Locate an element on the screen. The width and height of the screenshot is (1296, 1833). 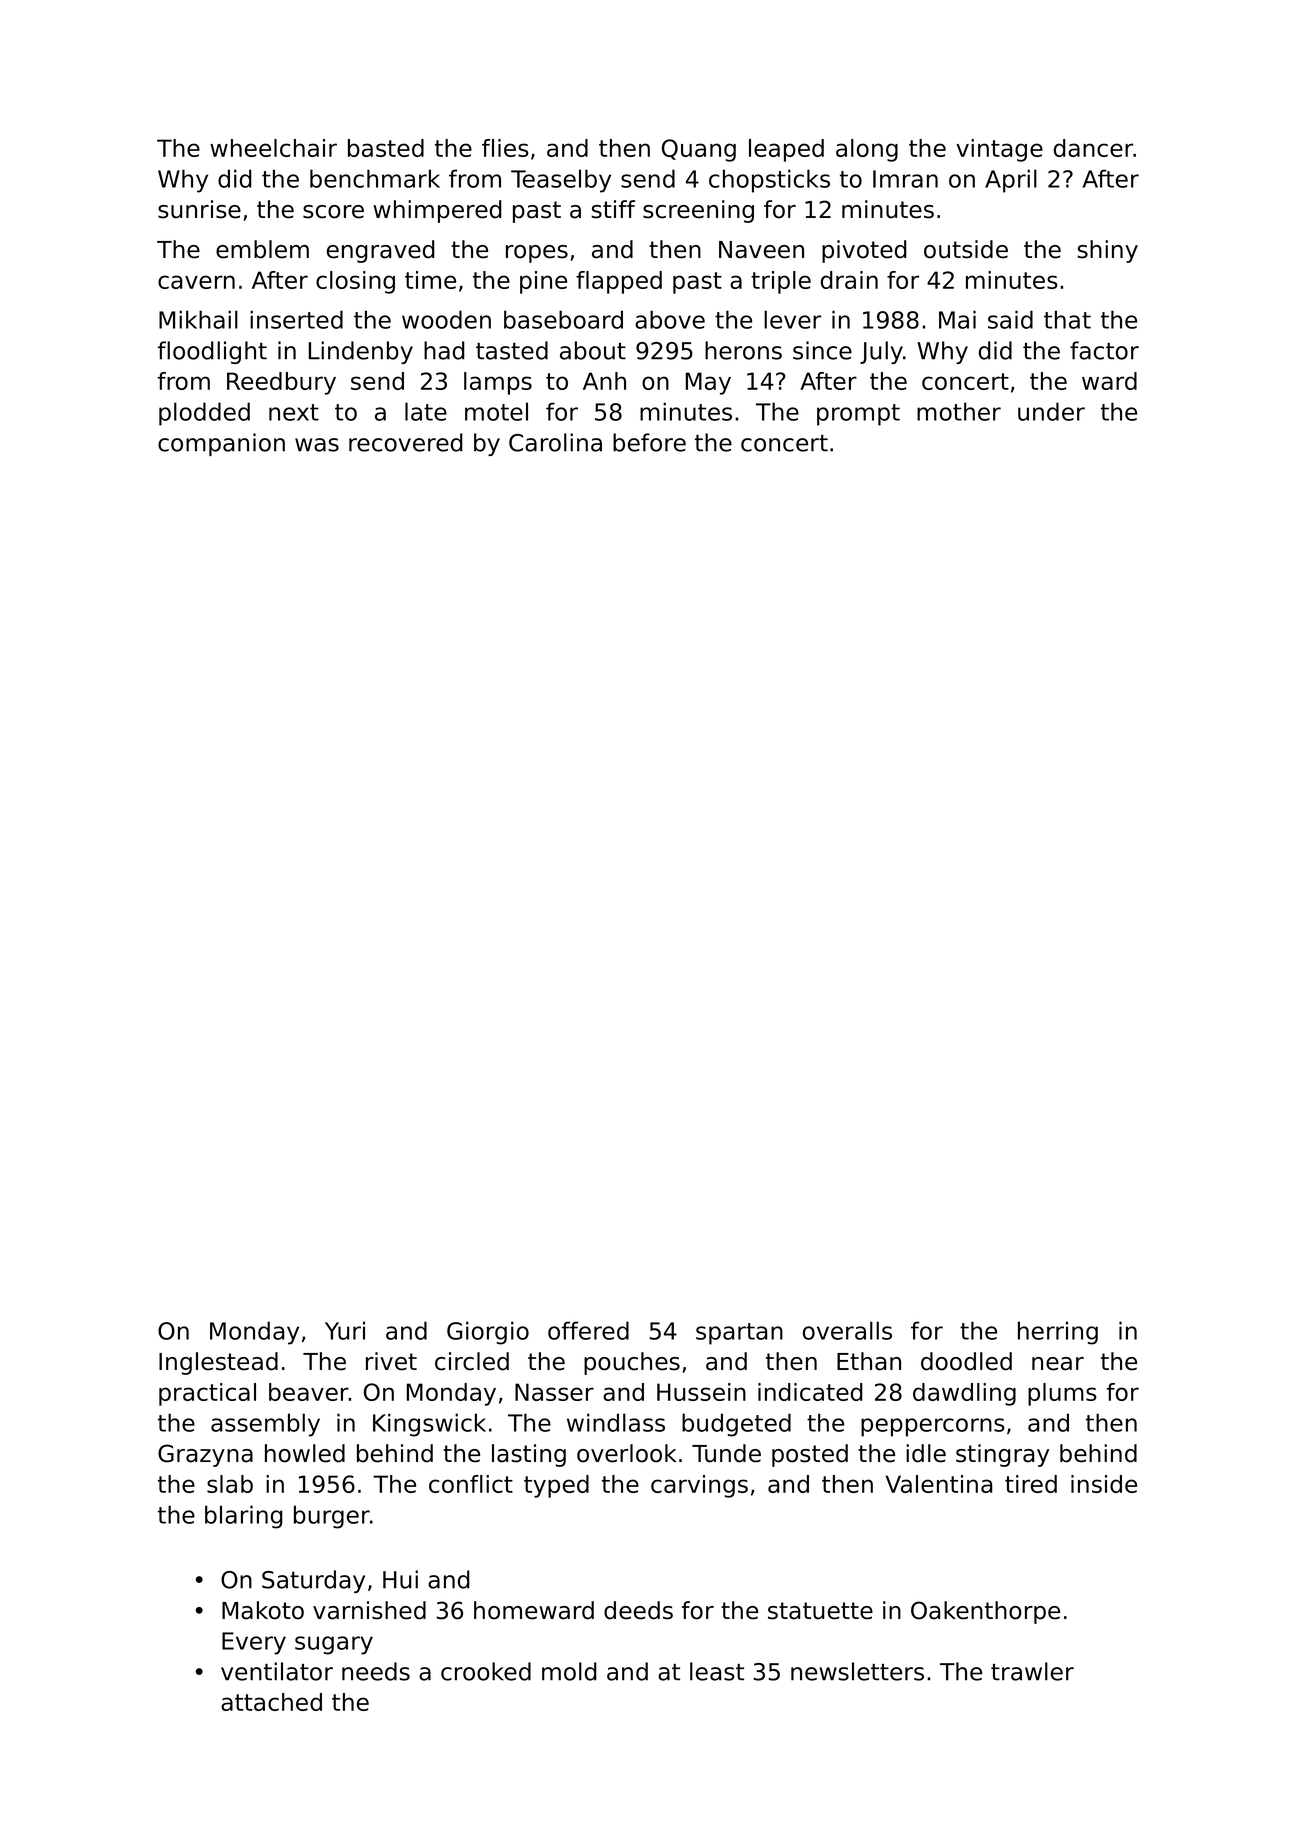
tired is located at coordinates (1031, 1484).
